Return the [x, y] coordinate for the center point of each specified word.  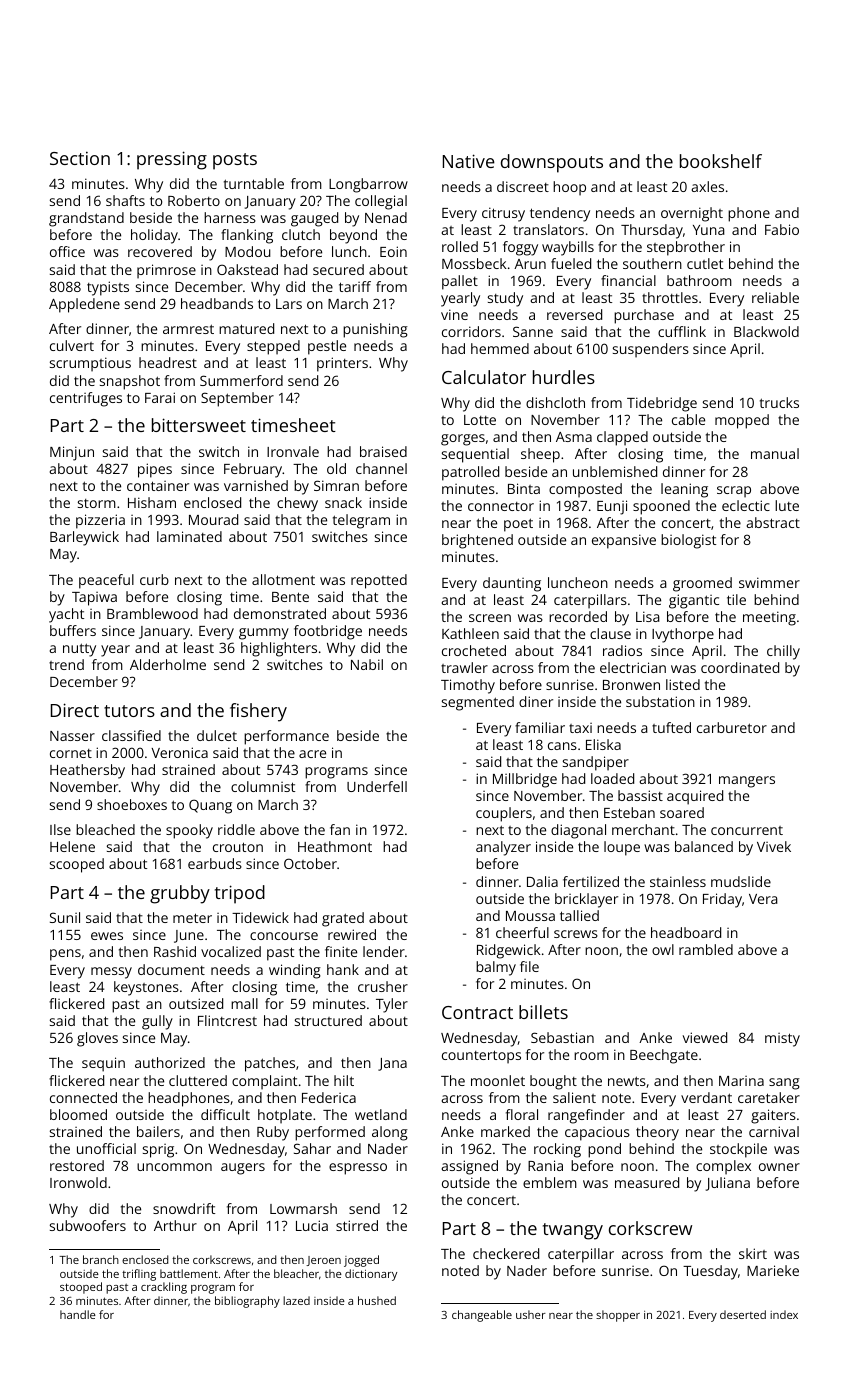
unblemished [615, 471]
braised [383, 451]
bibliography [247, 1302]
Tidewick [260, 917]
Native [469, 161]
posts [235, 161]
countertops [481, 1057]
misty [782, 1040]
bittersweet [199, 425]
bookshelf [721, 161]
